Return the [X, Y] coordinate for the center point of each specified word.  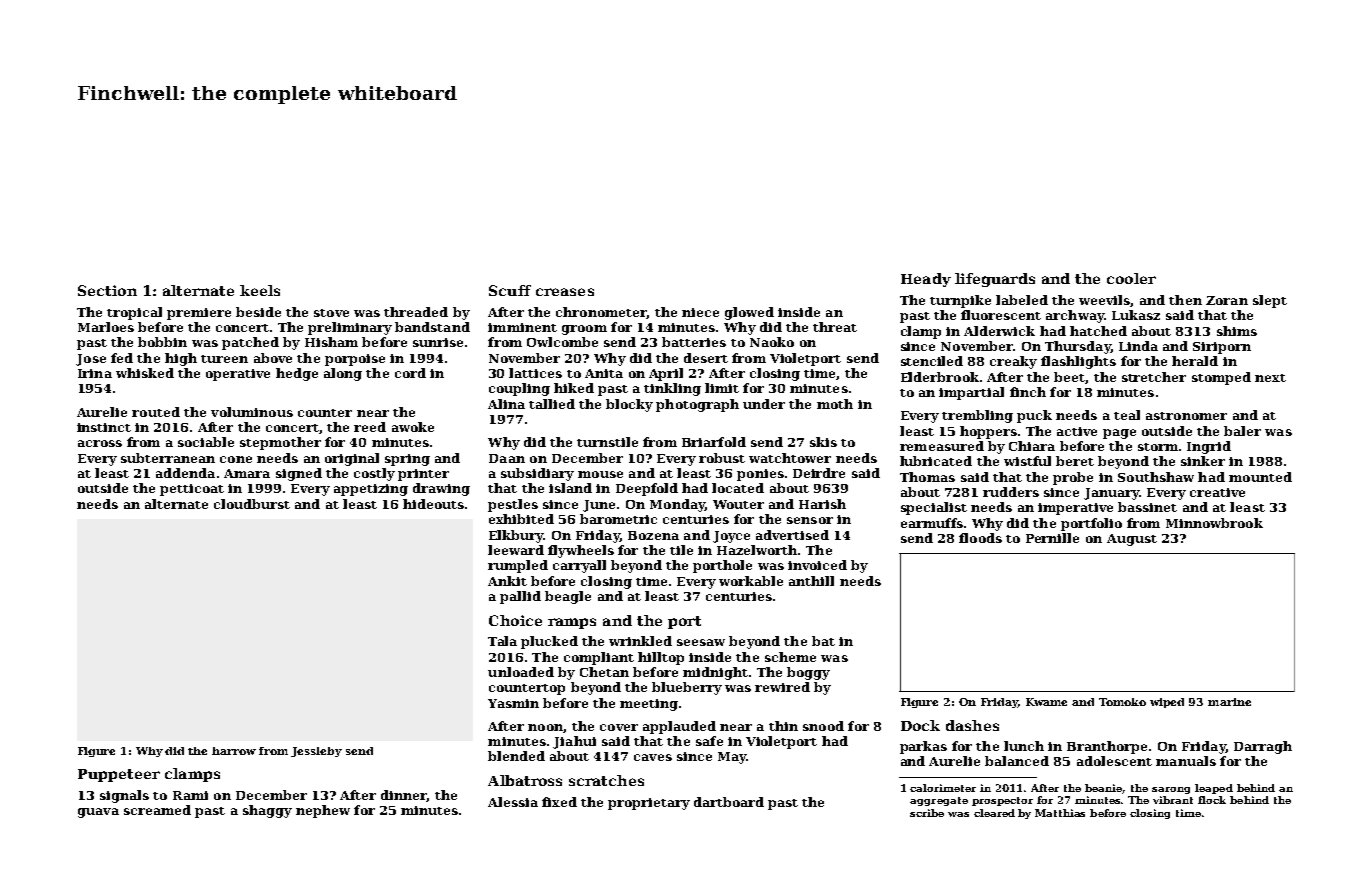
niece [700, 312]
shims [1237, 331]
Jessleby [316, 752]
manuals [1186, 761]
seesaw [701, 642]
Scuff [510, 290]
